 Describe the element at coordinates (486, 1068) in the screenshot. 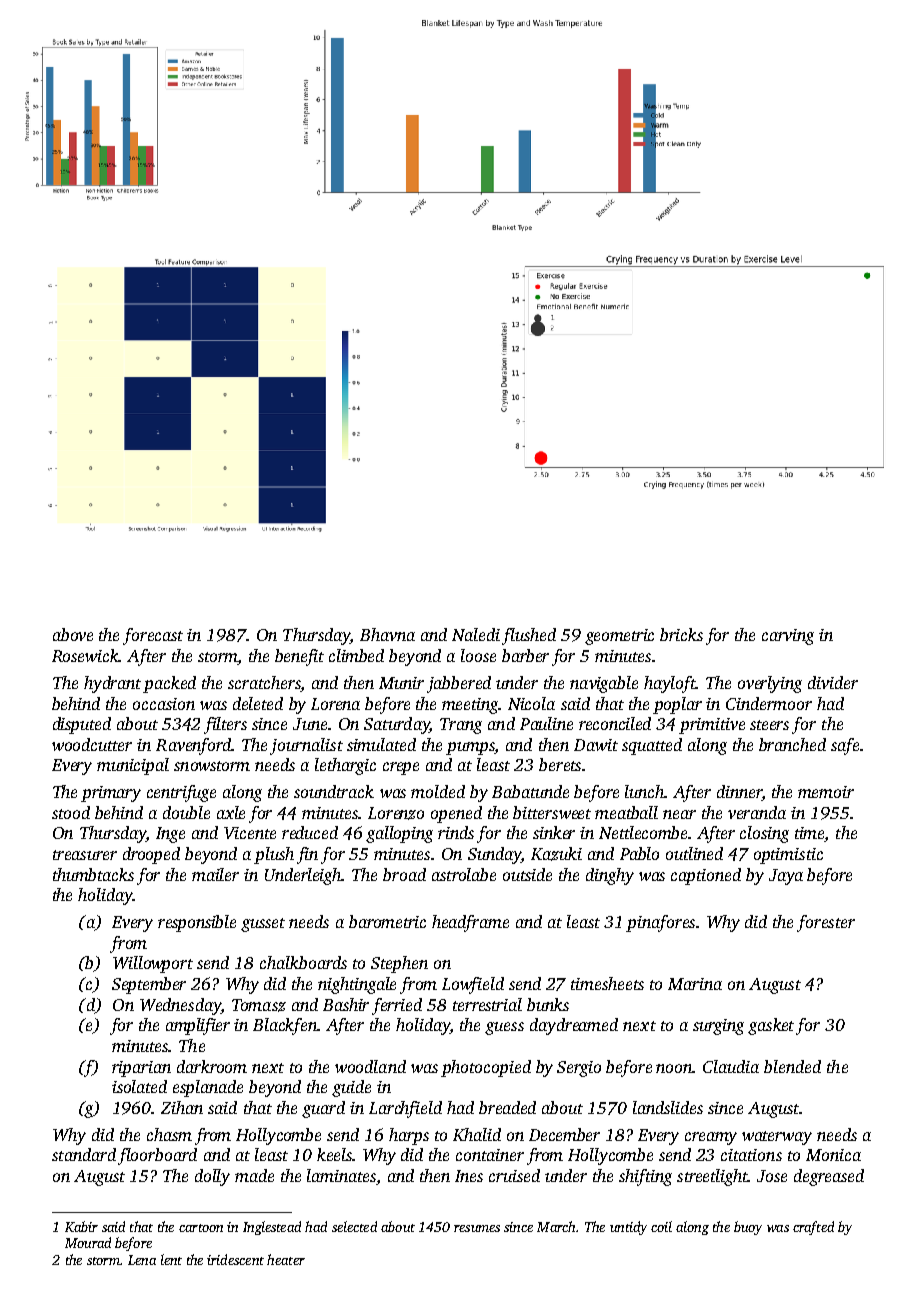

I see `photocopied` at that location.
